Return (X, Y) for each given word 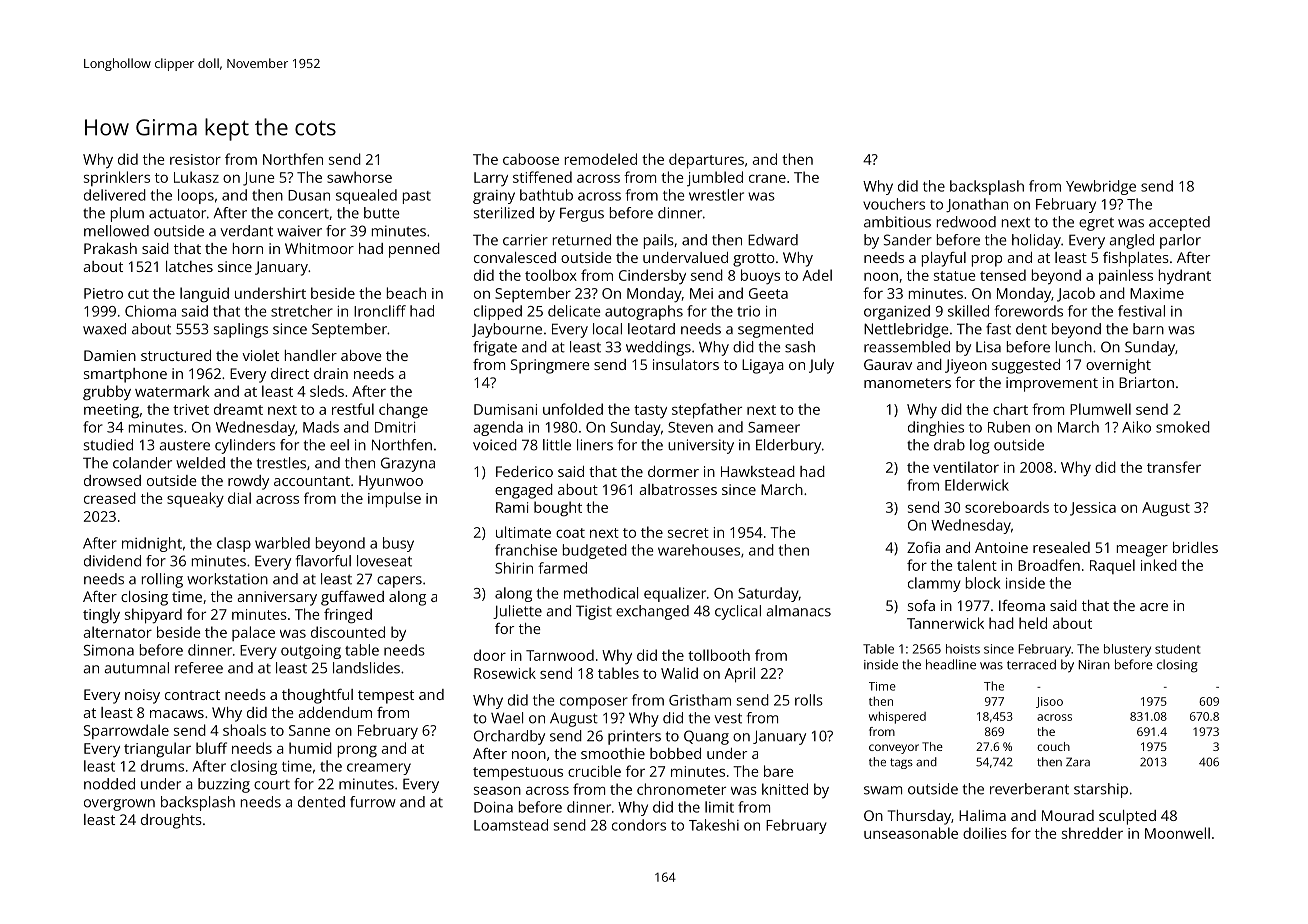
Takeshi (714, 825)
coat (570, 533)
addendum (335, 712)
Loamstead (511, 825)
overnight (1118, 366)
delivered (115, 195)
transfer (1174, 467)
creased (110, 498)
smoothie (613, 753)
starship (1101, 790)
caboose (531, 159)
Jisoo (1049, 702)
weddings (658, 348)
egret (1096, 224)
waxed (104, 329)
